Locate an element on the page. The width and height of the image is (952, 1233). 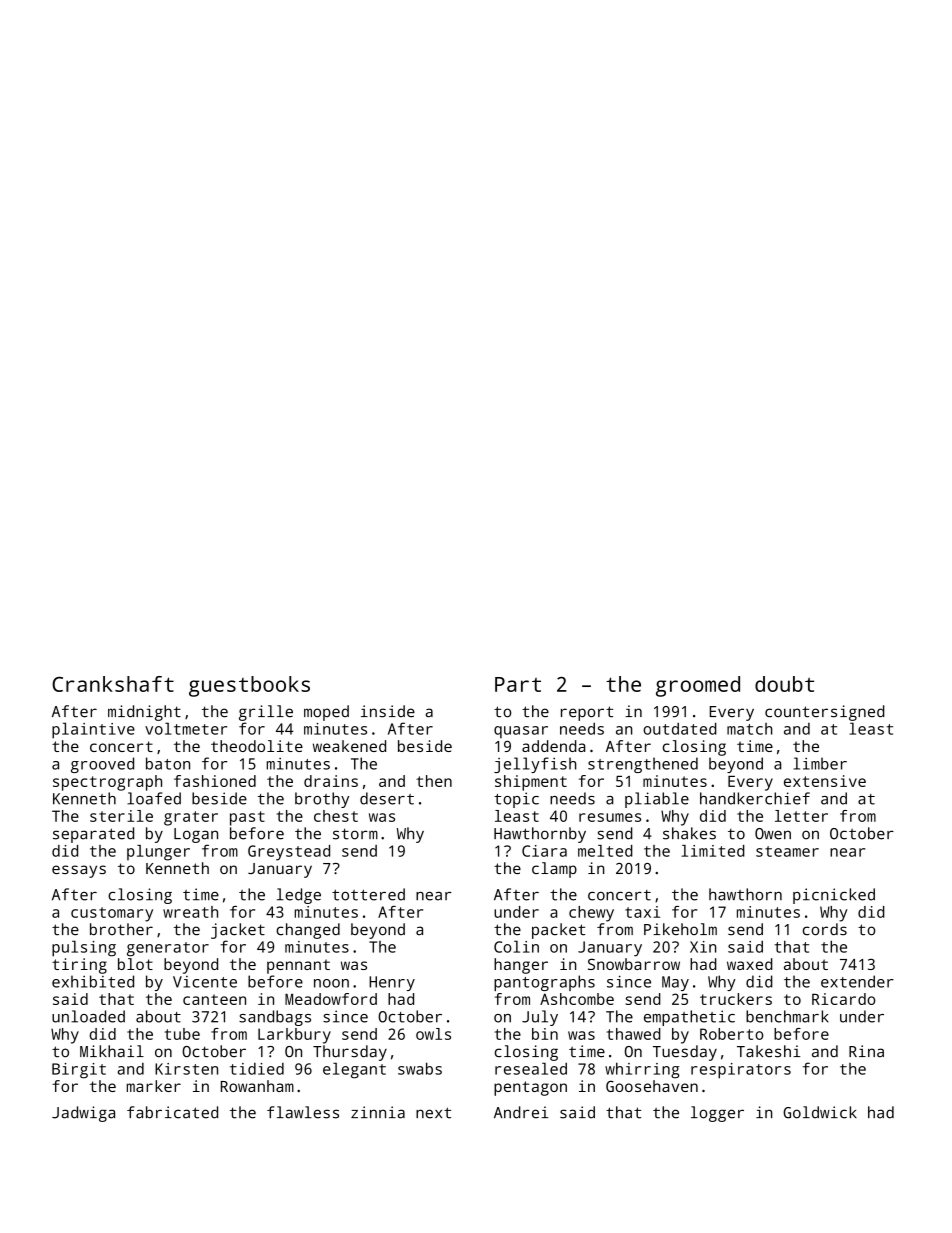
Takeshi is located at coordinates (768, 1051).
